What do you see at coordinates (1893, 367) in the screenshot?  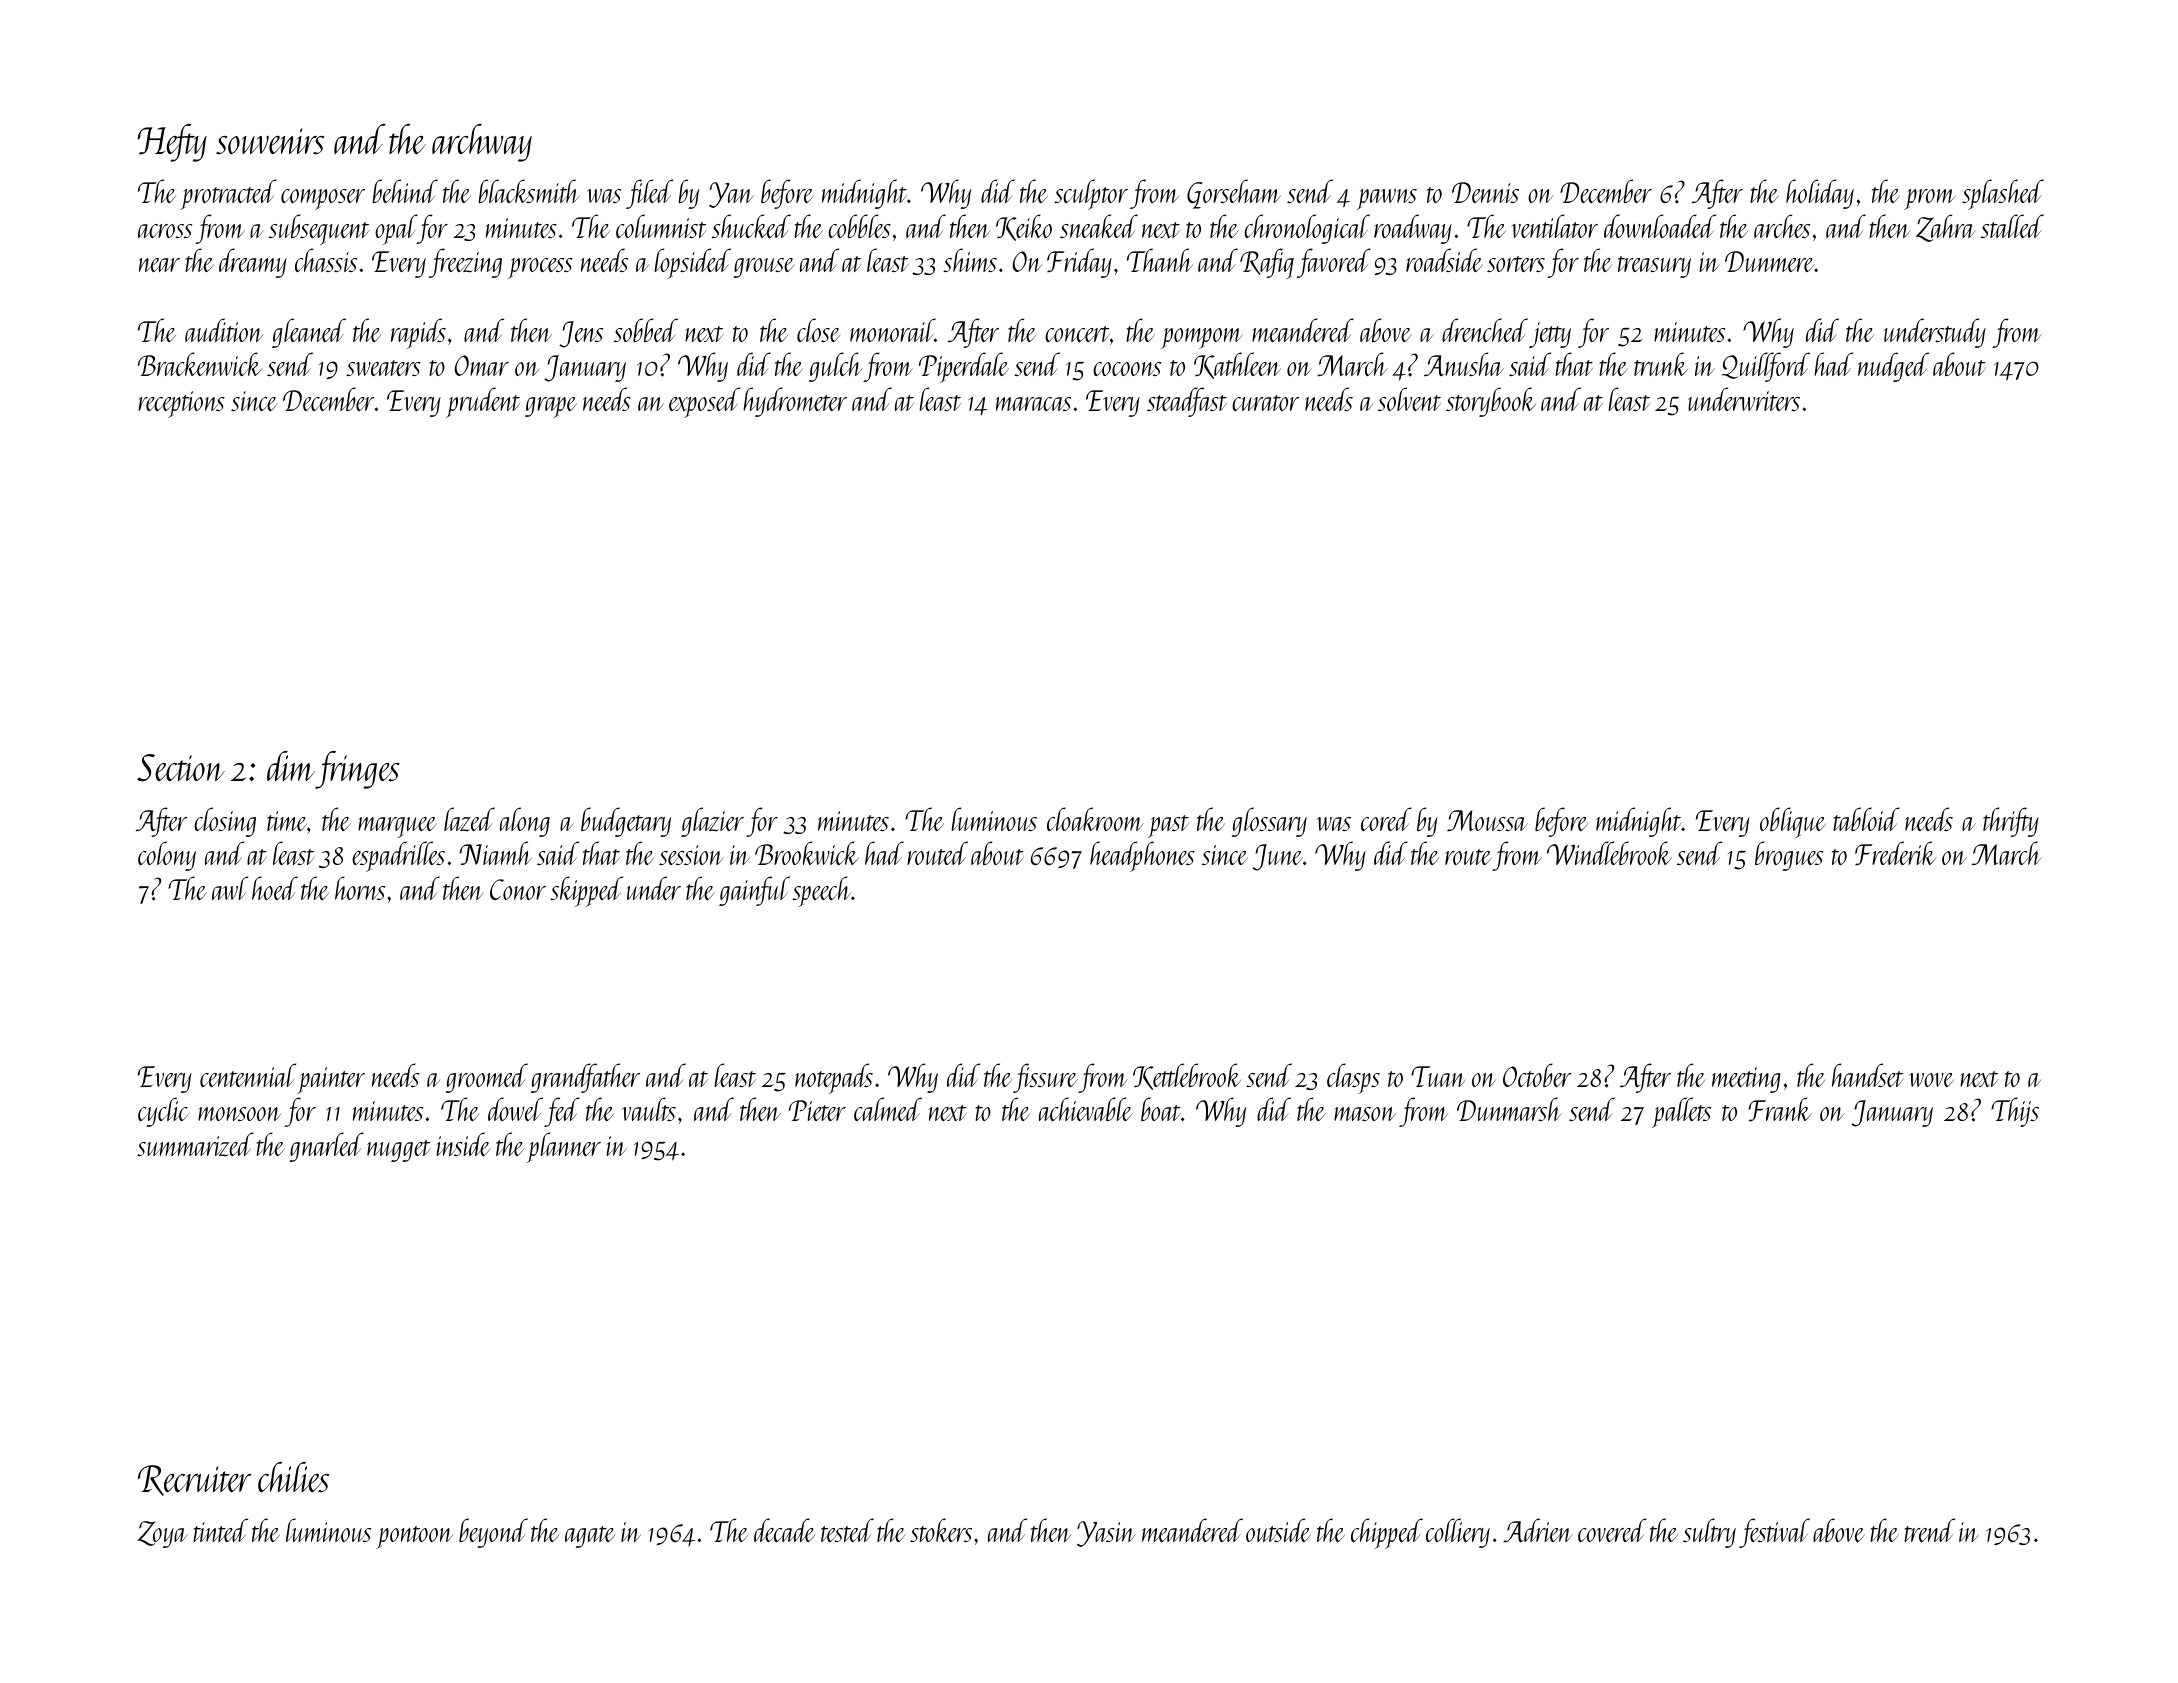 I see `nudged` at bounding box center [1893, 367].
